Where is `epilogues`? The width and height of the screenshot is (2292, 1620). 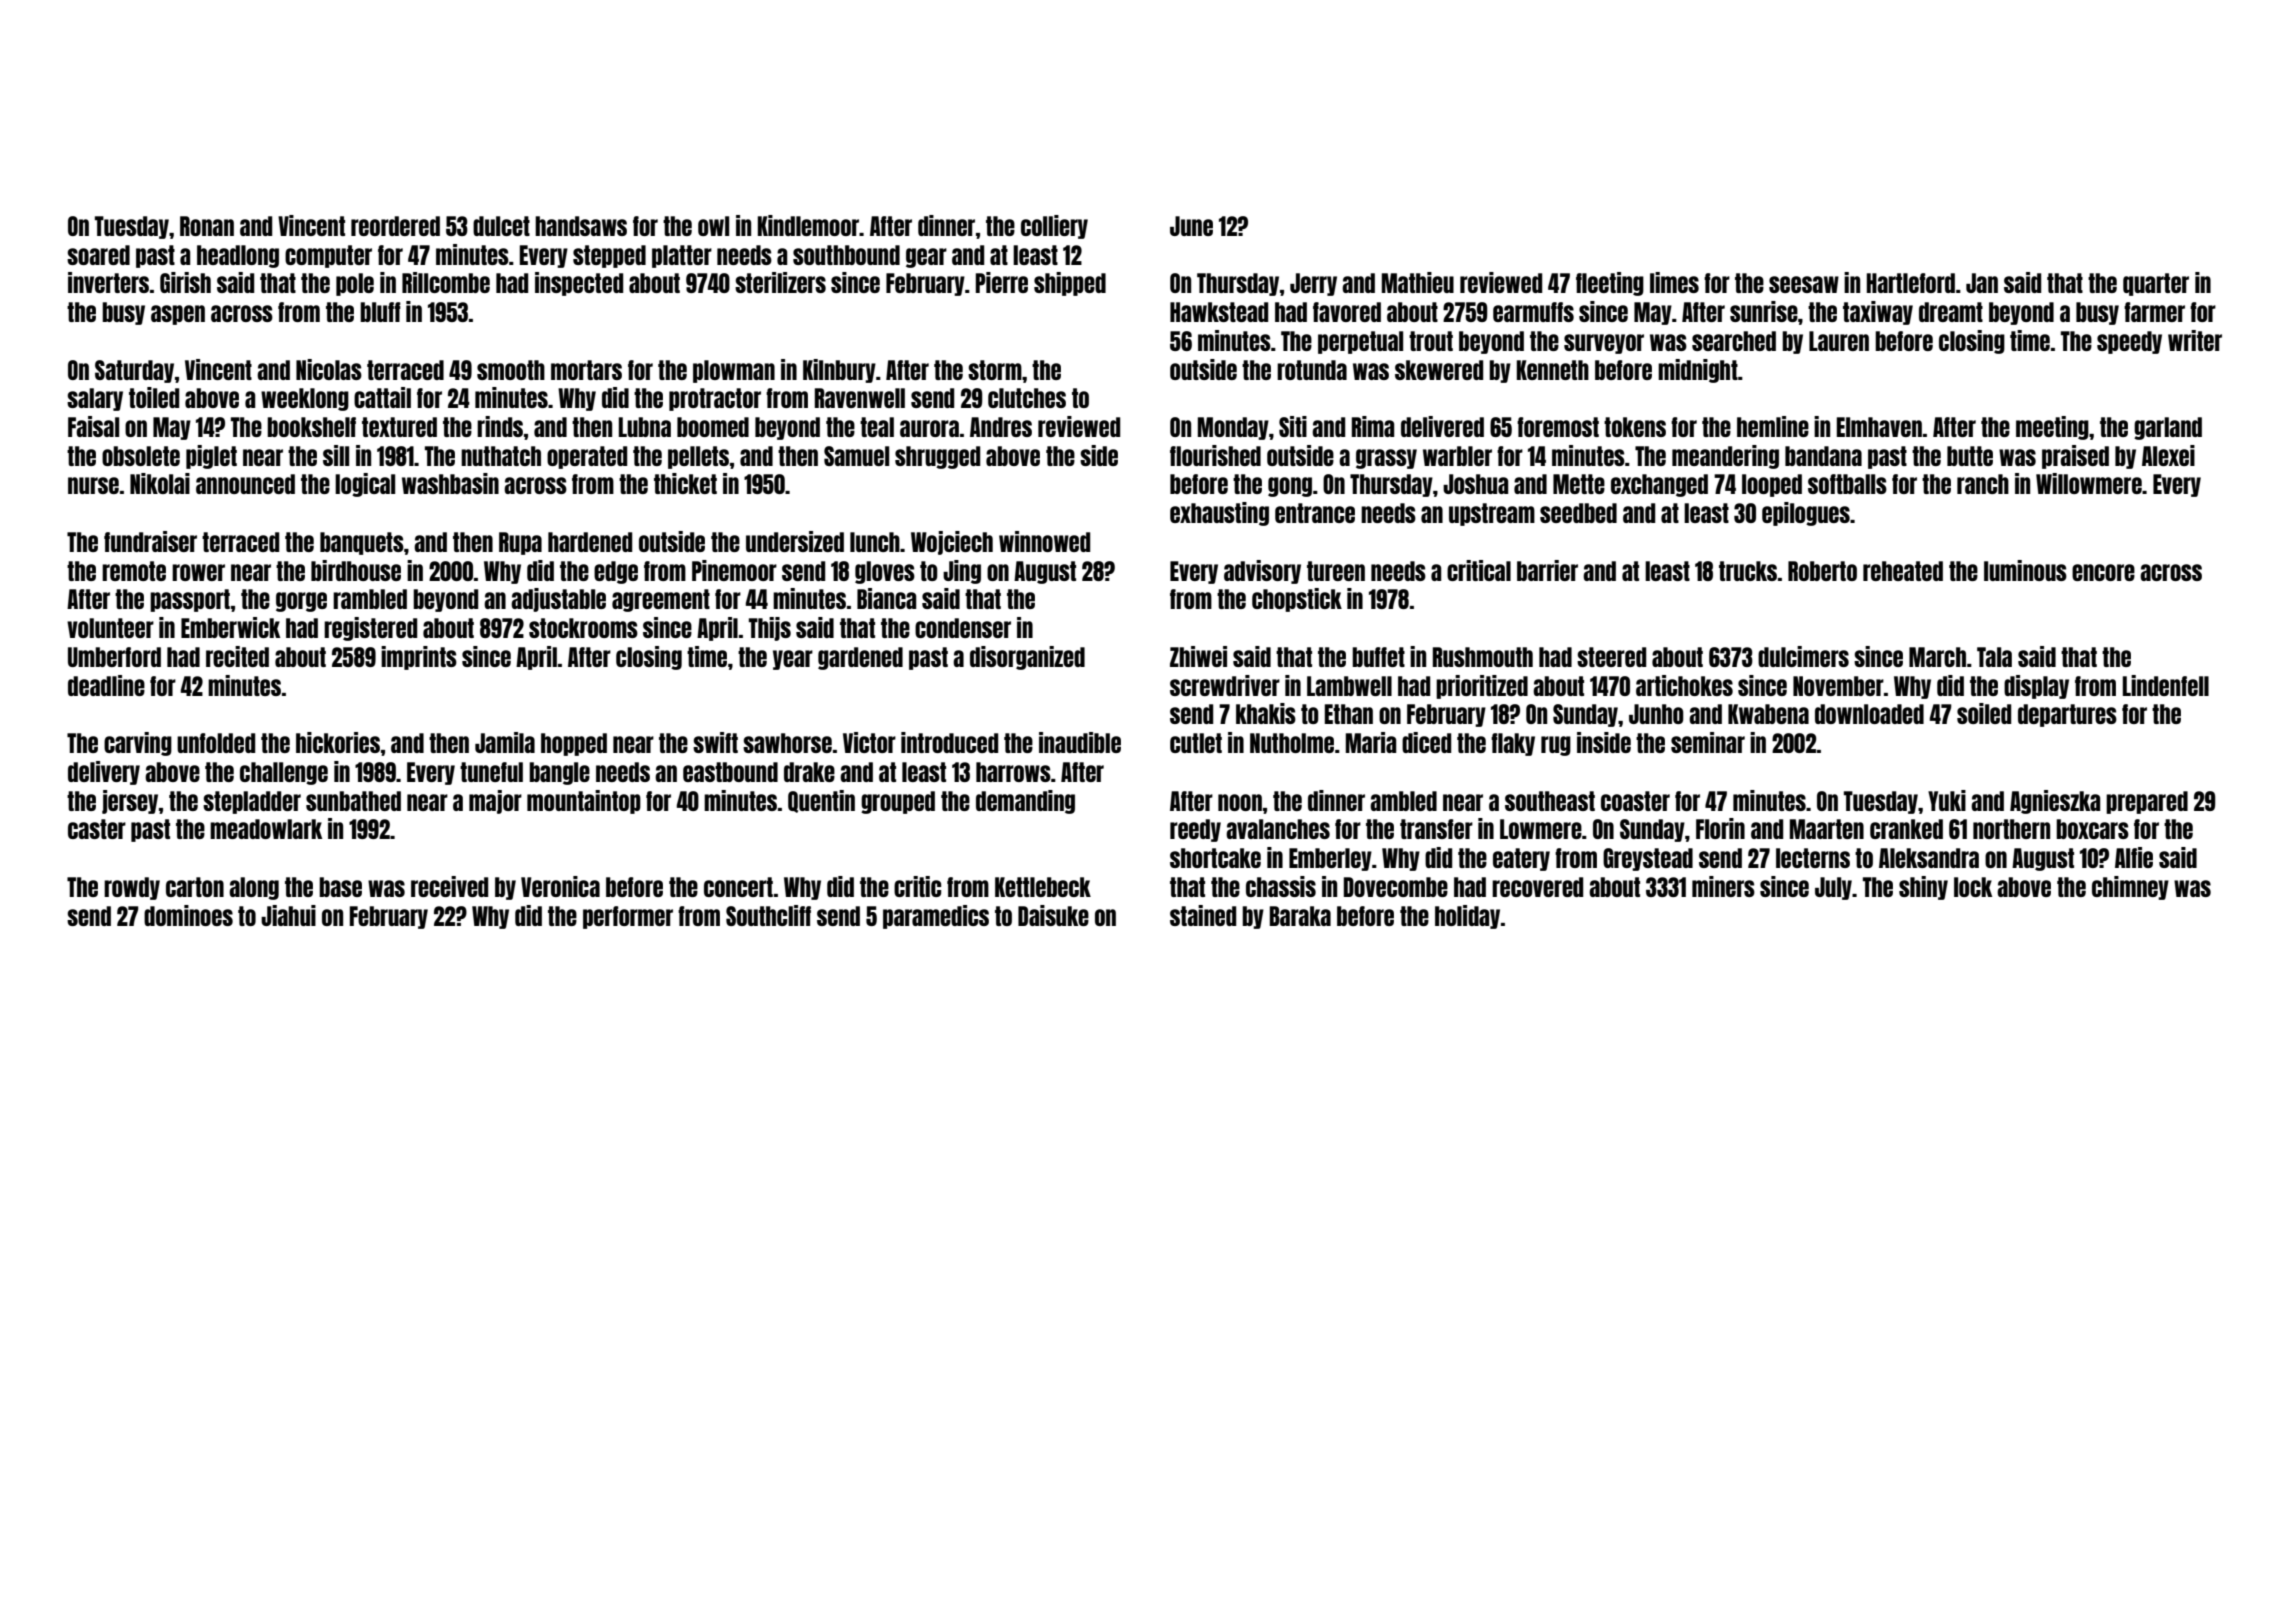
epilogues is located at coordinates (1806, 514).
